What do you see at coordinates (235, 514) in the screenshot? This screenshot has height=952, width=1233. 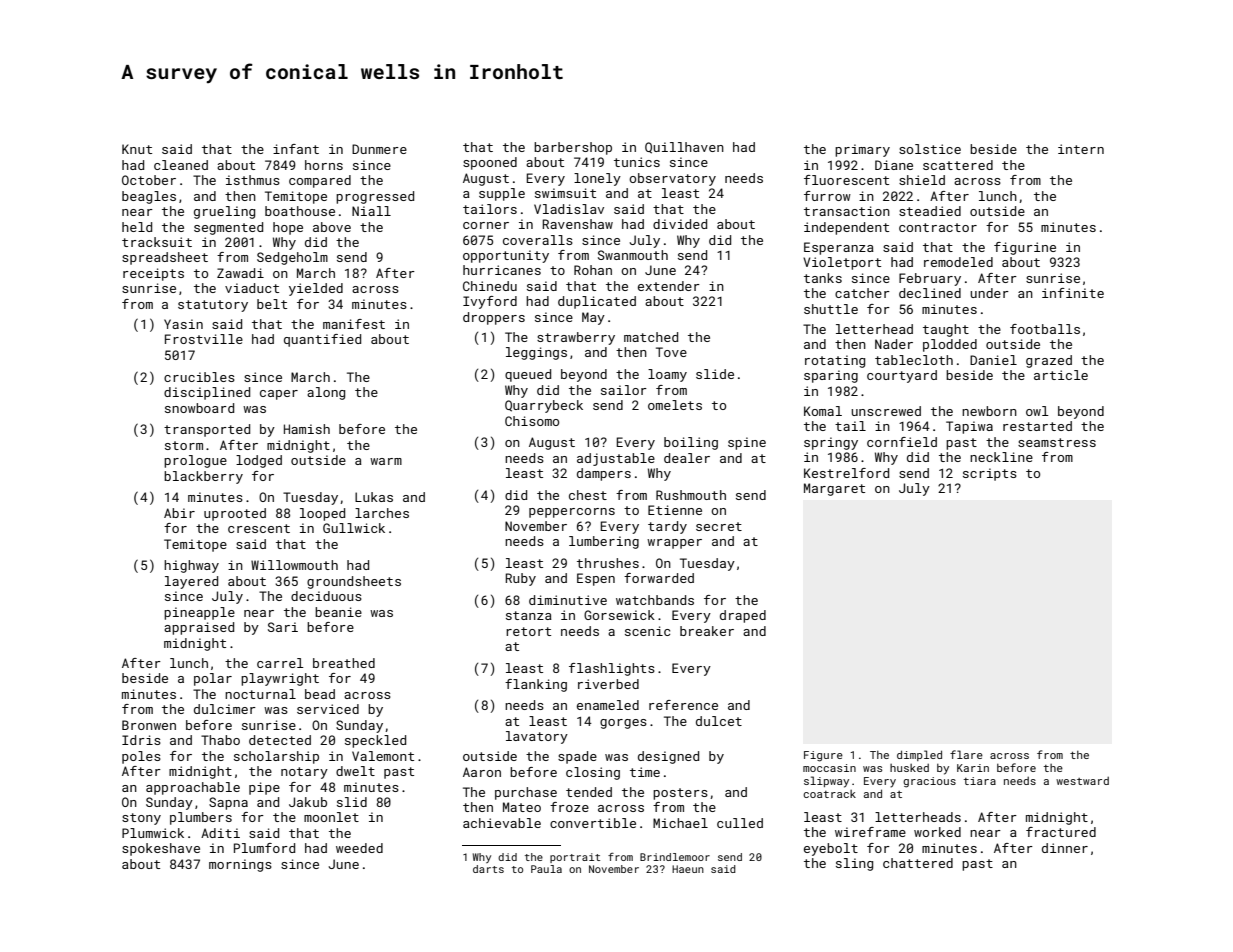 I see `uprooted` at bounding box center [235, 514].
